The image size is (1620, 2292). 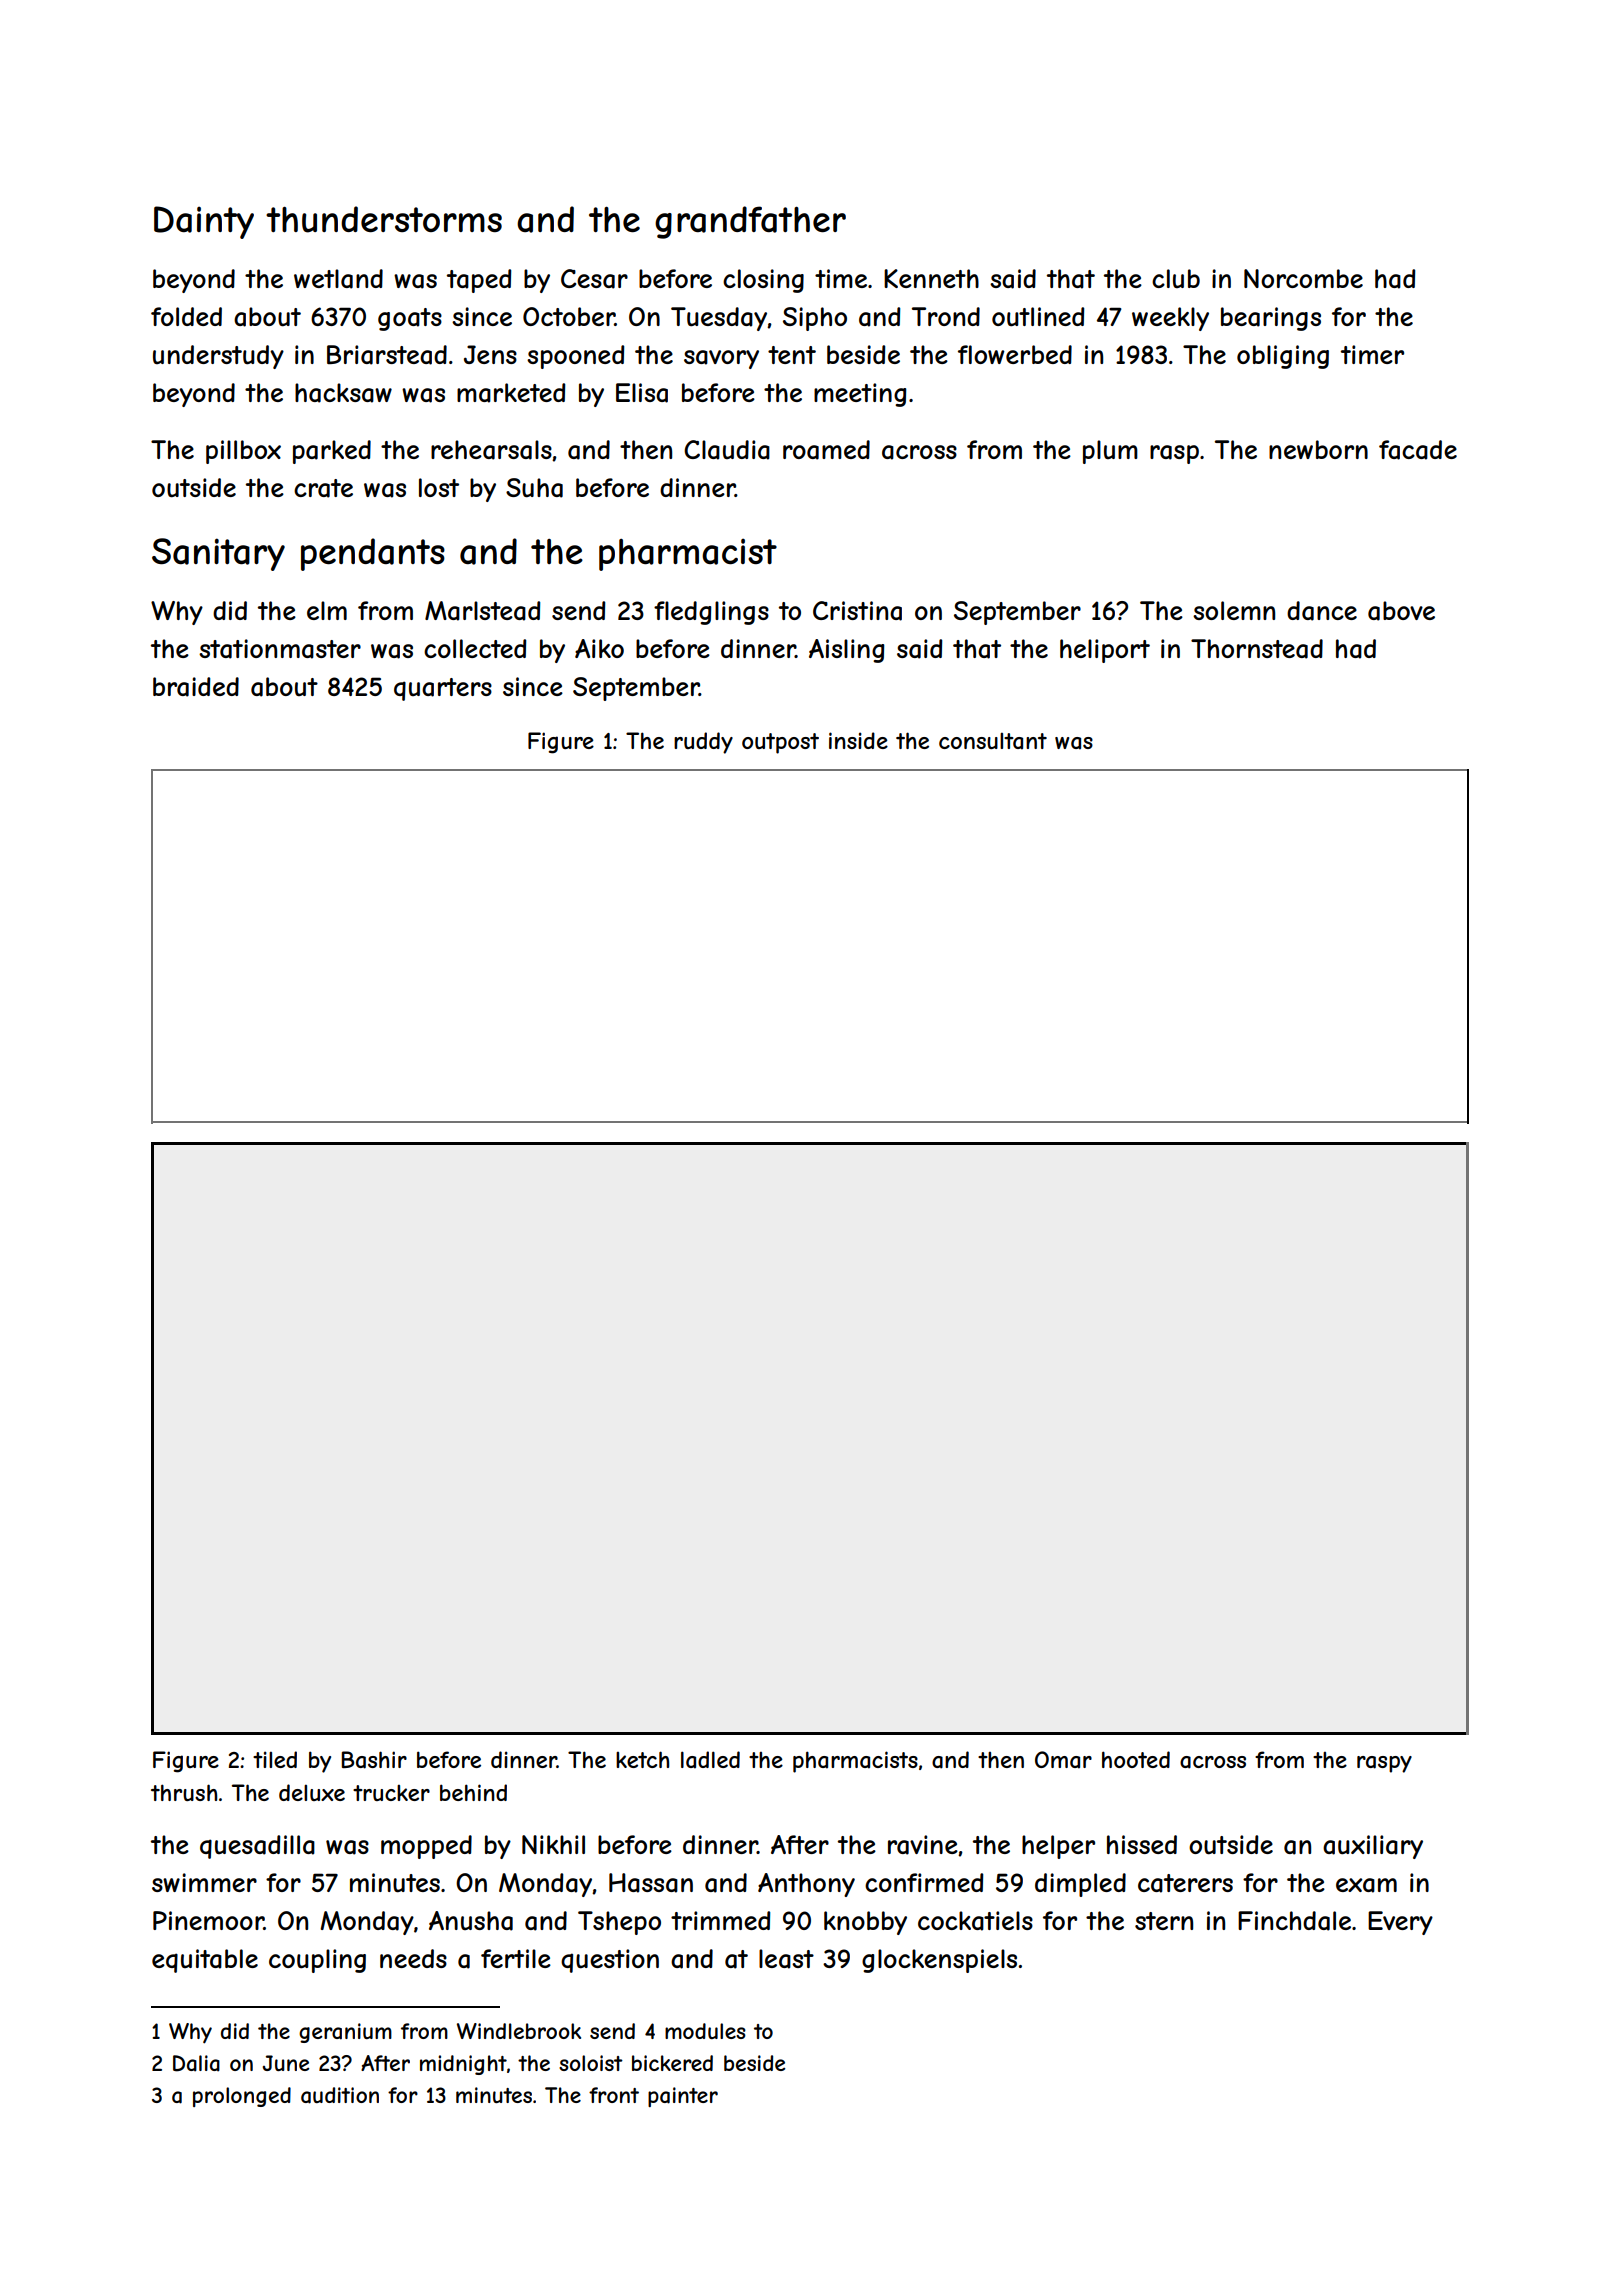 I want to click on Kenneth, so click(x=931, y=278).
